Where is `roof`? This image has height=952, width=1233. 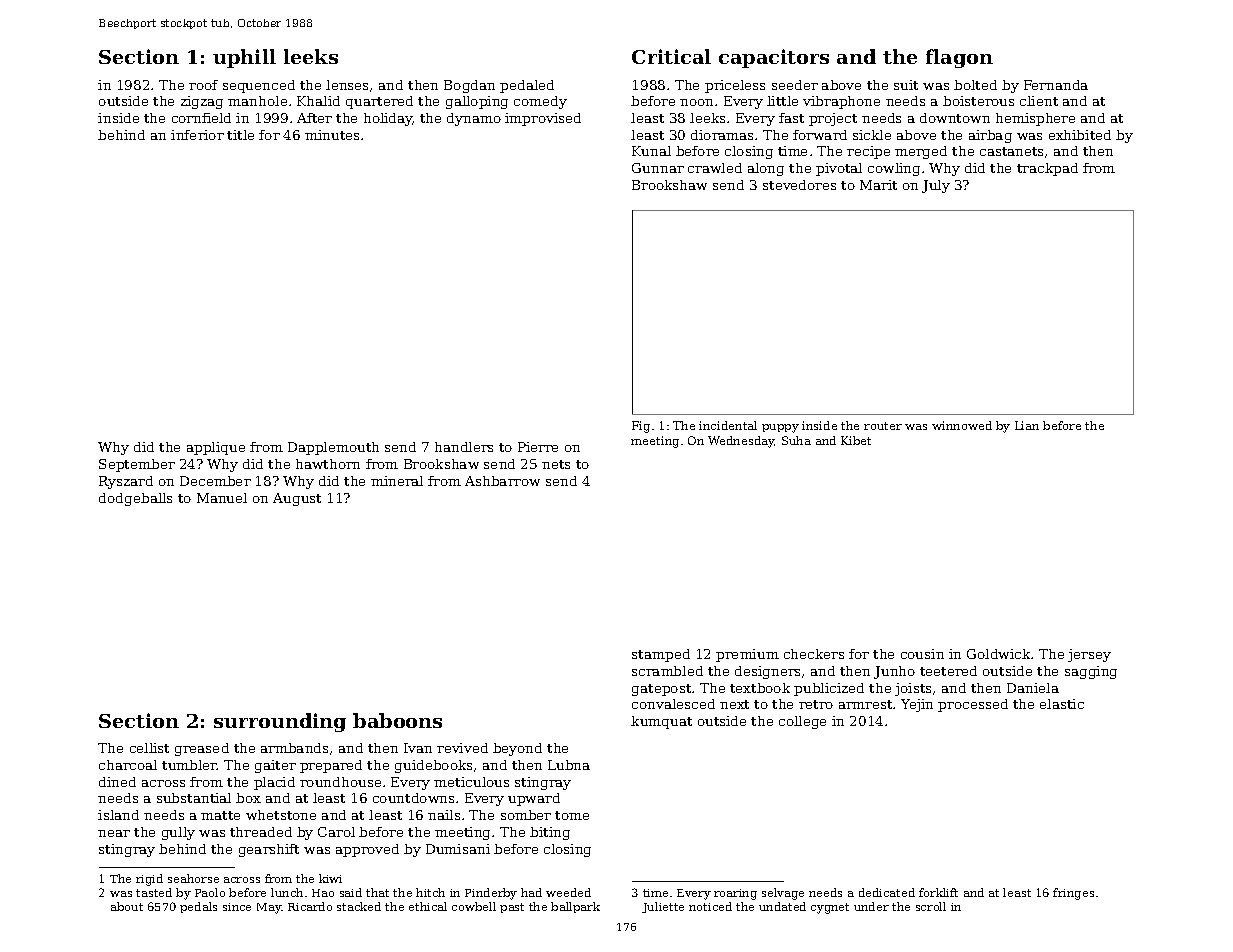
roof is located at coordinates (203, 85).
